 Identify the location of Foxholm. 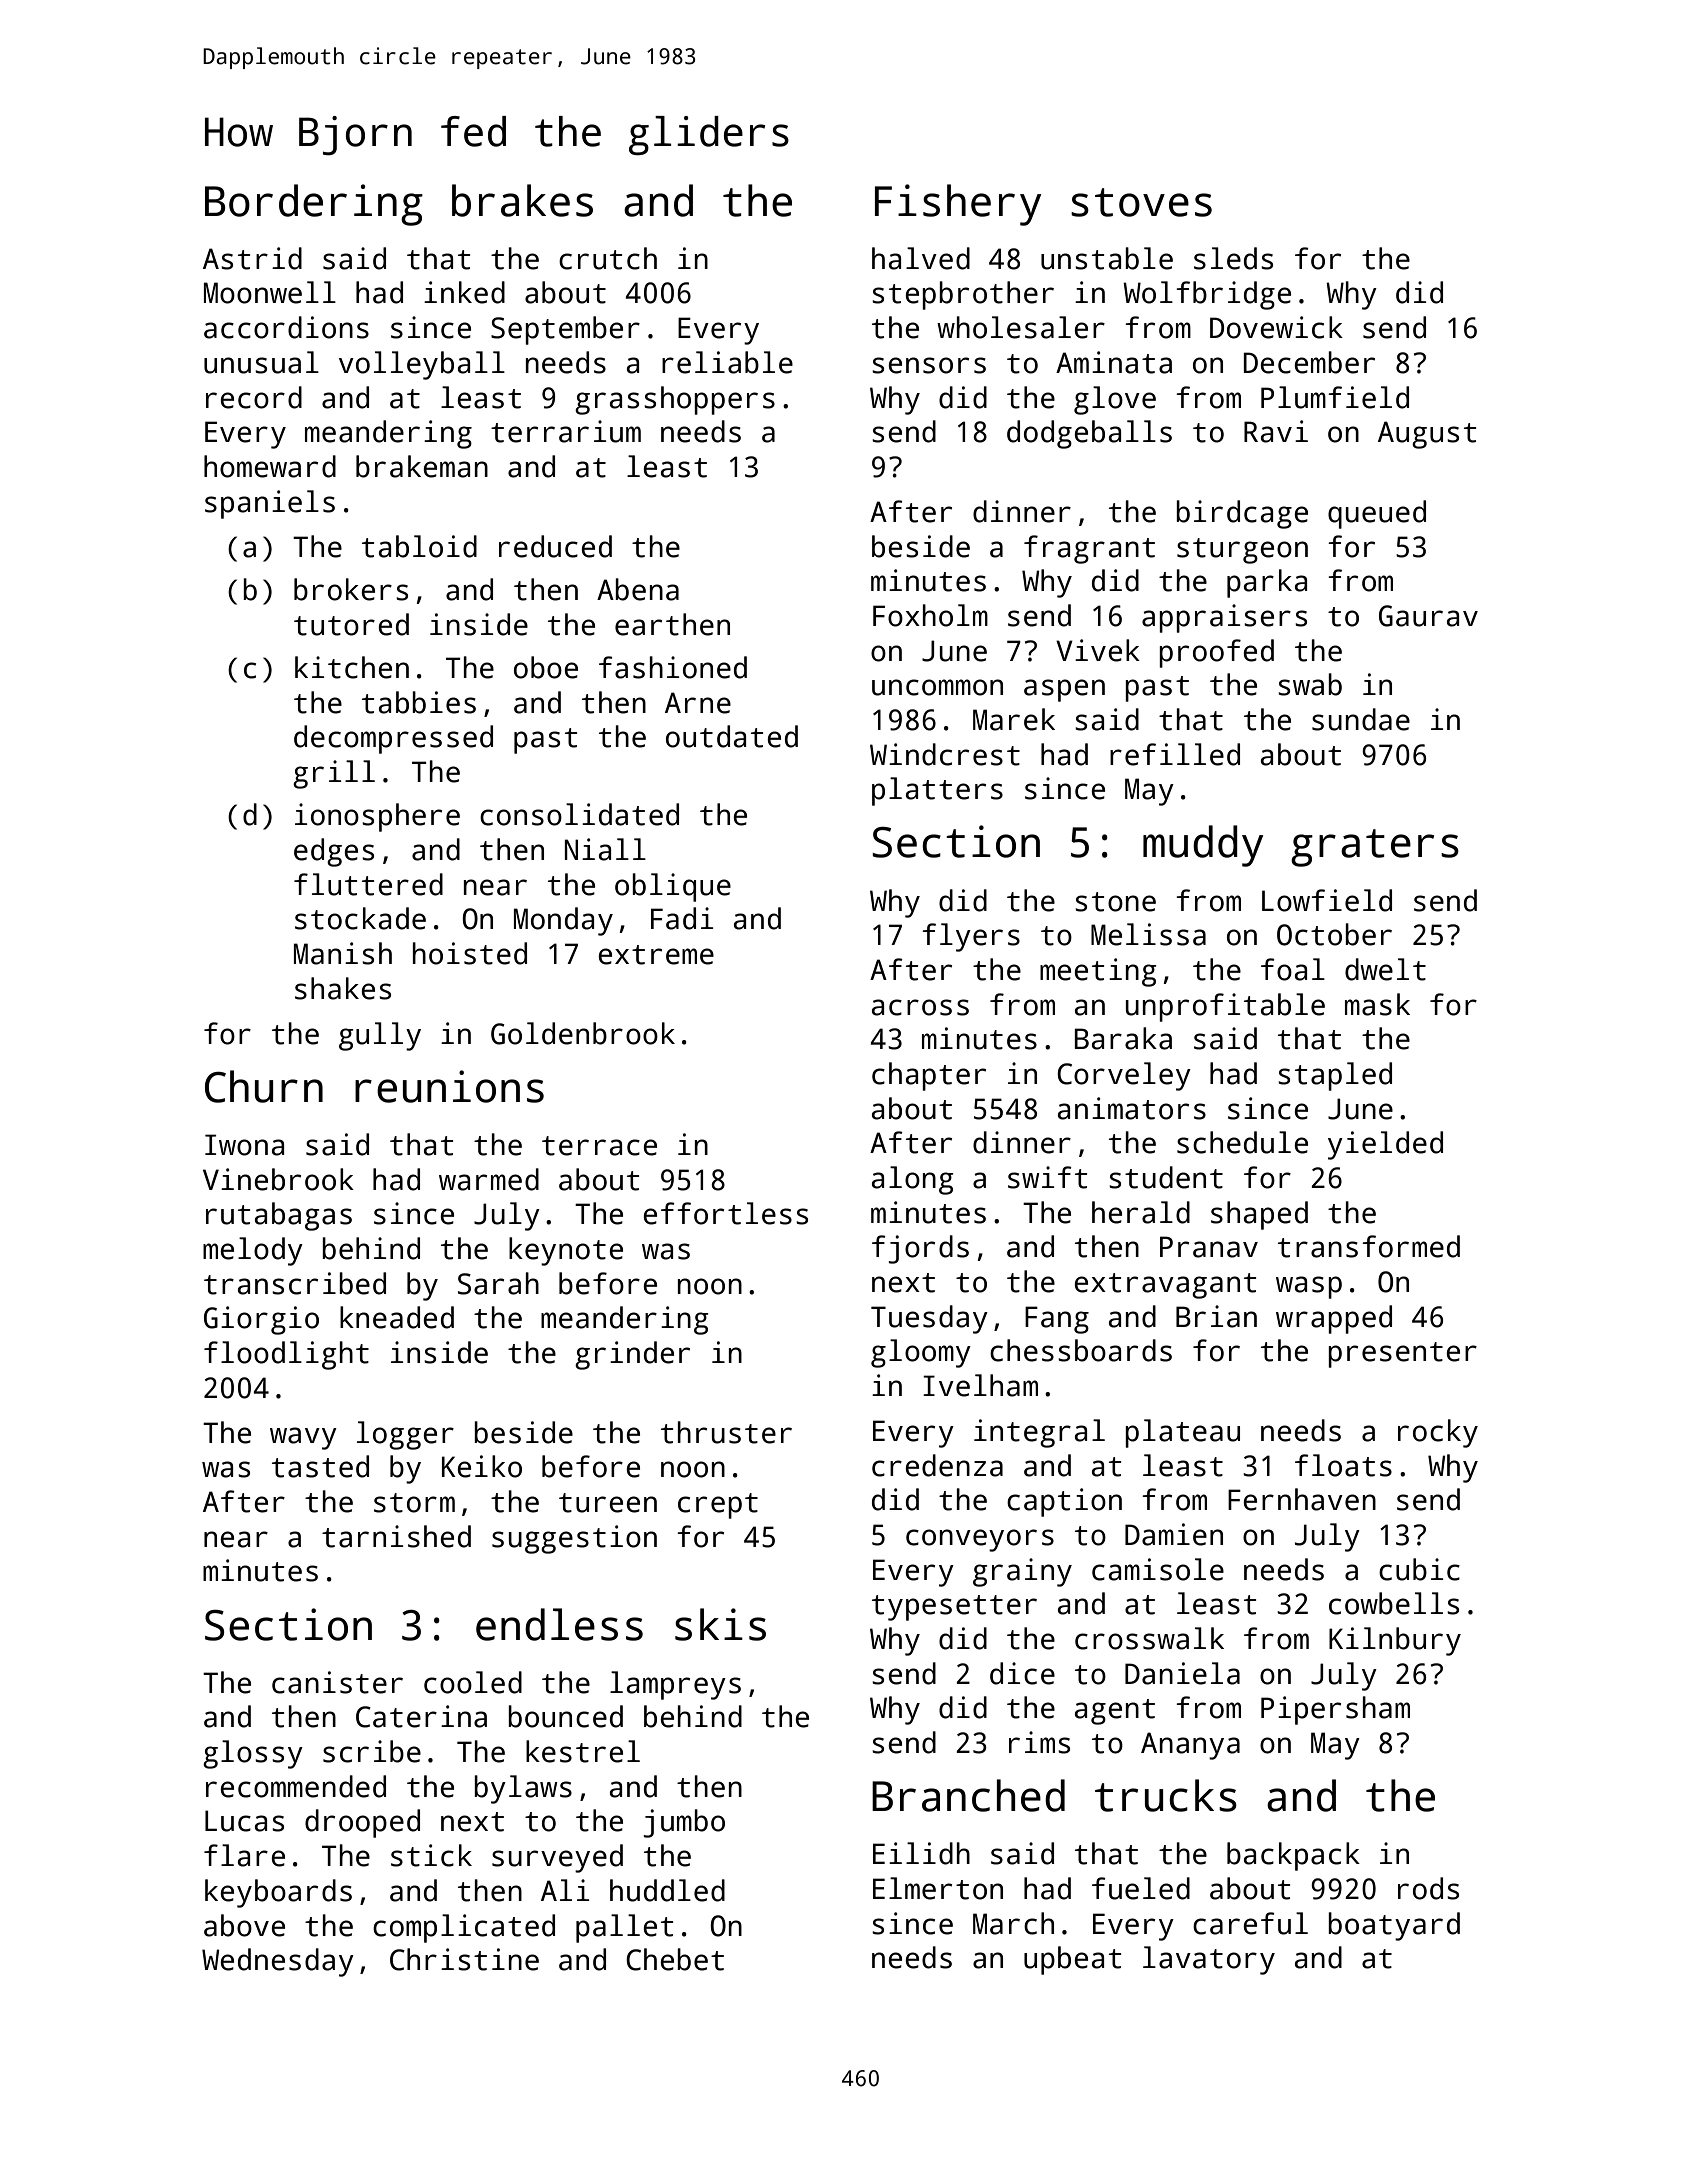
(930, 615).
